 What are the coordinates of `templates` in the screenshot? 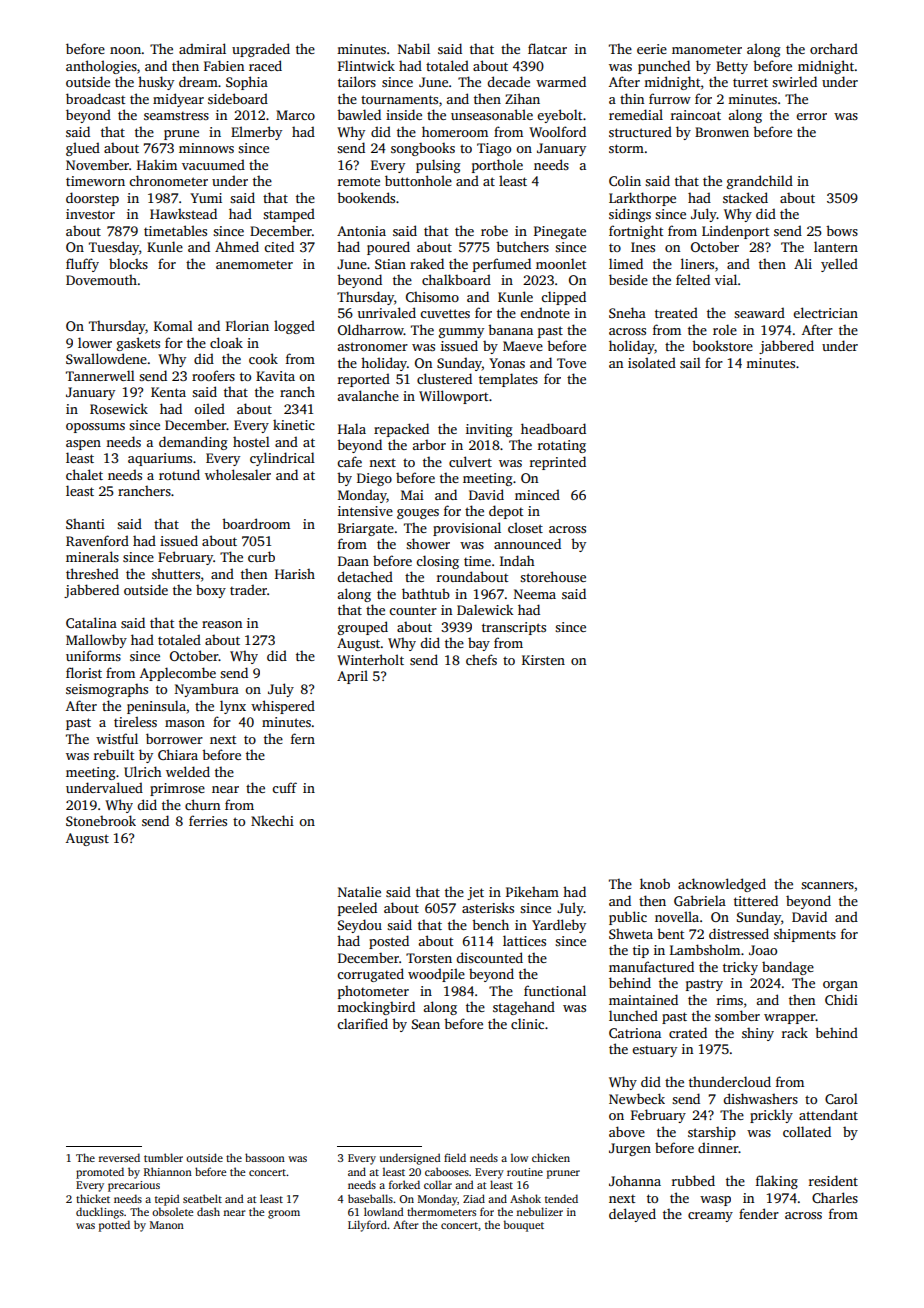 It's located at (508, 380).
